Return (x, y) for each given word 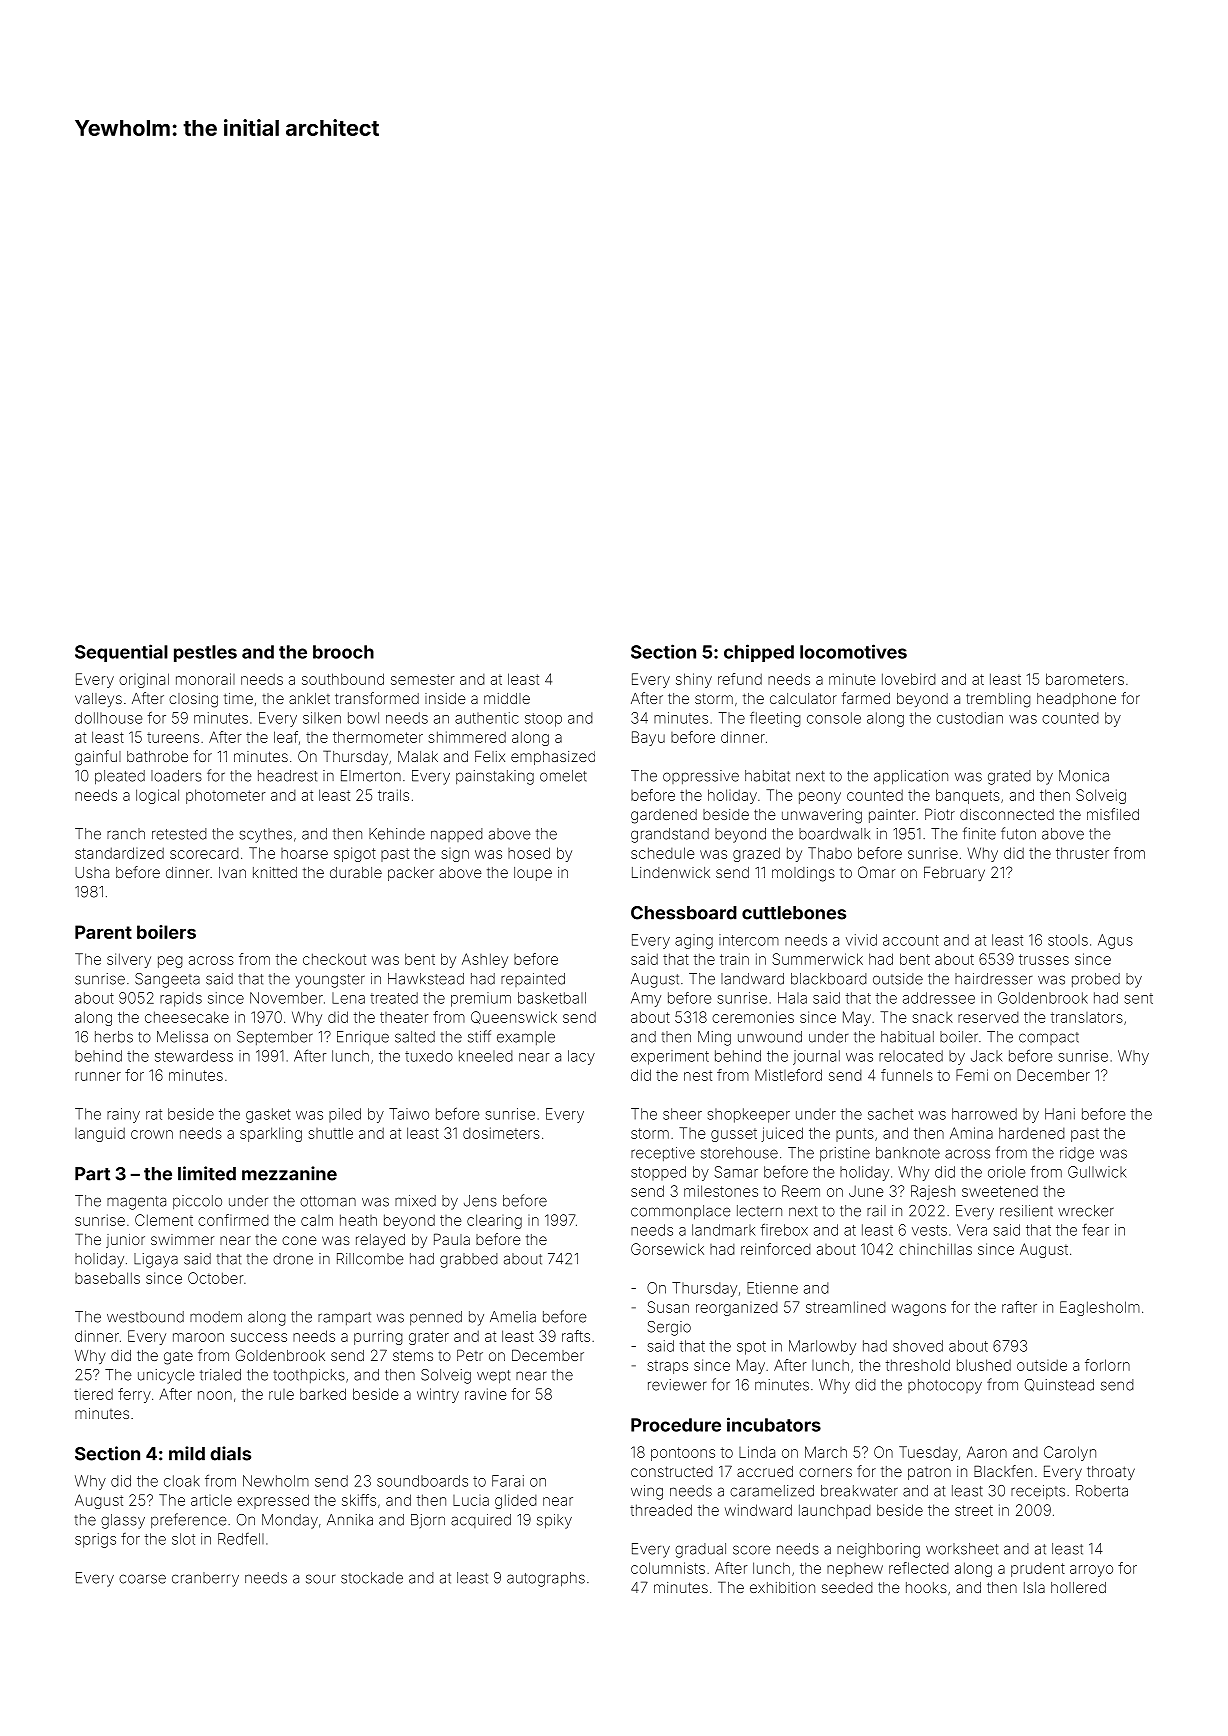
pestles (205, 653)
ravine (485, 1394)
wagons (919, 1310)
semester (423, 679)
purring (378, 1337)
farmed (866, 698)
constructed (672, 1471)
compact (1049, 1038)
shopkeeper (748, 1115)
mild (187, 1453)
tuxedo (429, 1056)
